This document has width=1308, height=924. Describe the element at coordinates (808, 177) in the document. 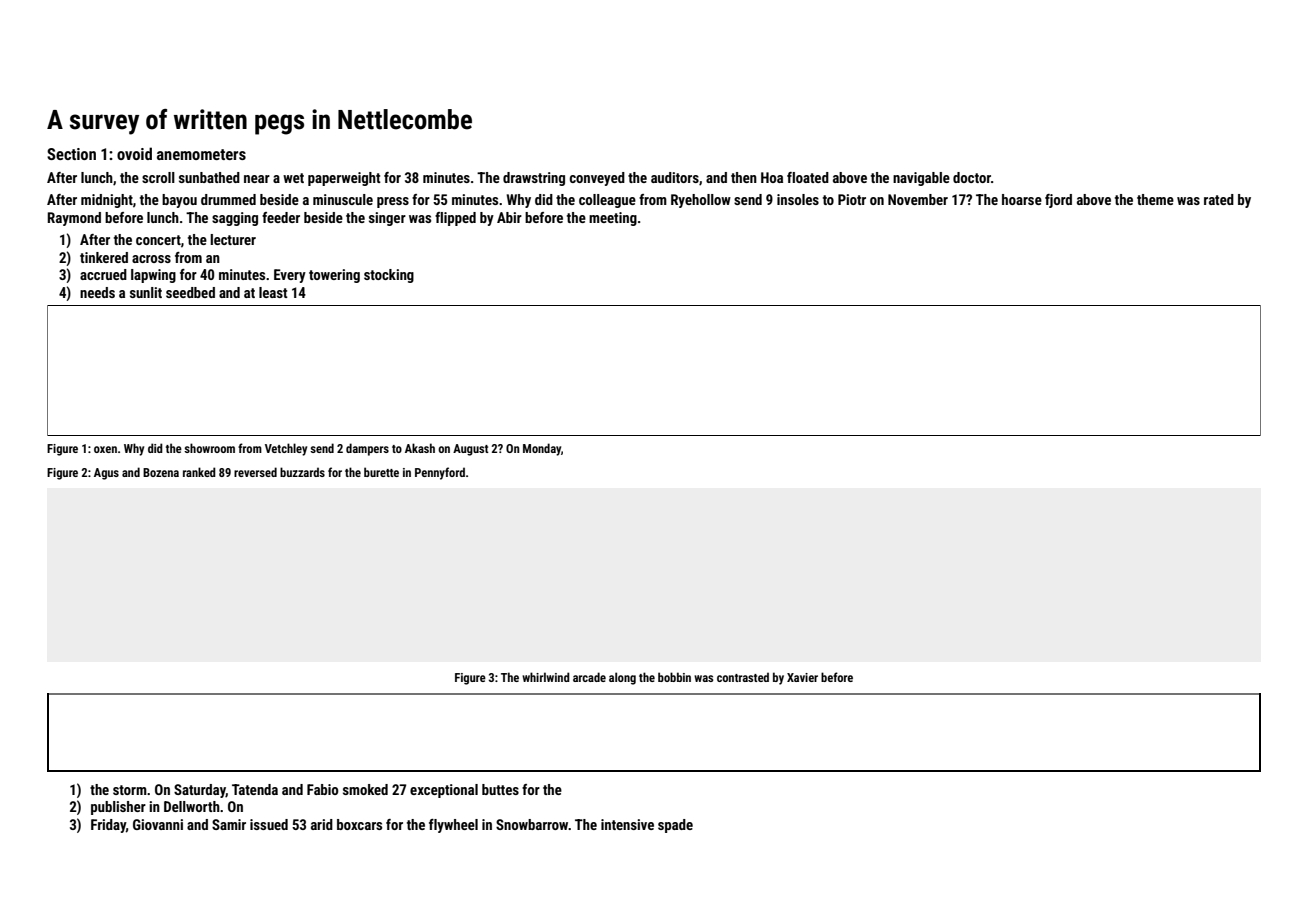

I see `floated` at that location.
